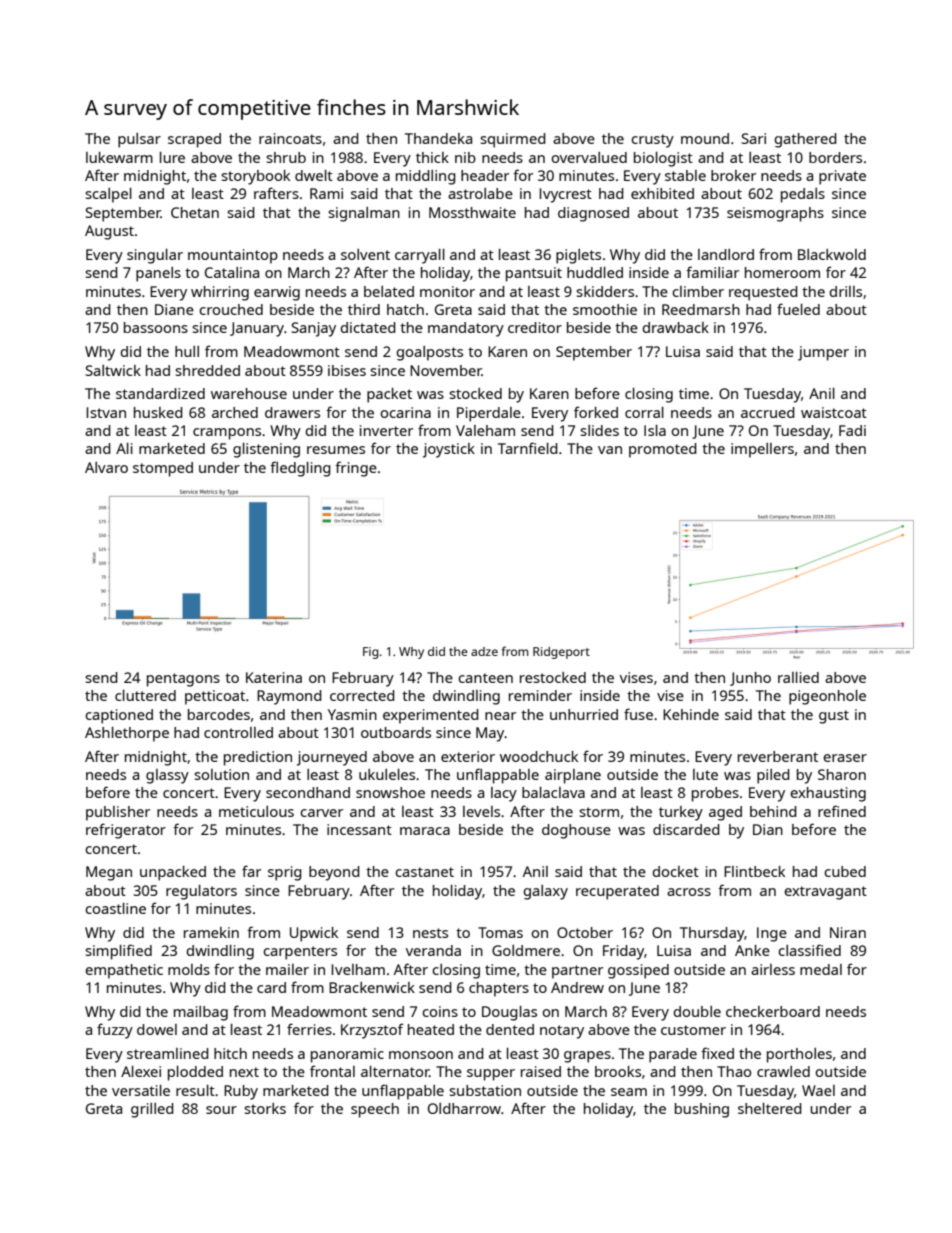 The image size is (952, 1233). Describe the element at coordinates (705, 138) in the page. I see `mound` at that location.
